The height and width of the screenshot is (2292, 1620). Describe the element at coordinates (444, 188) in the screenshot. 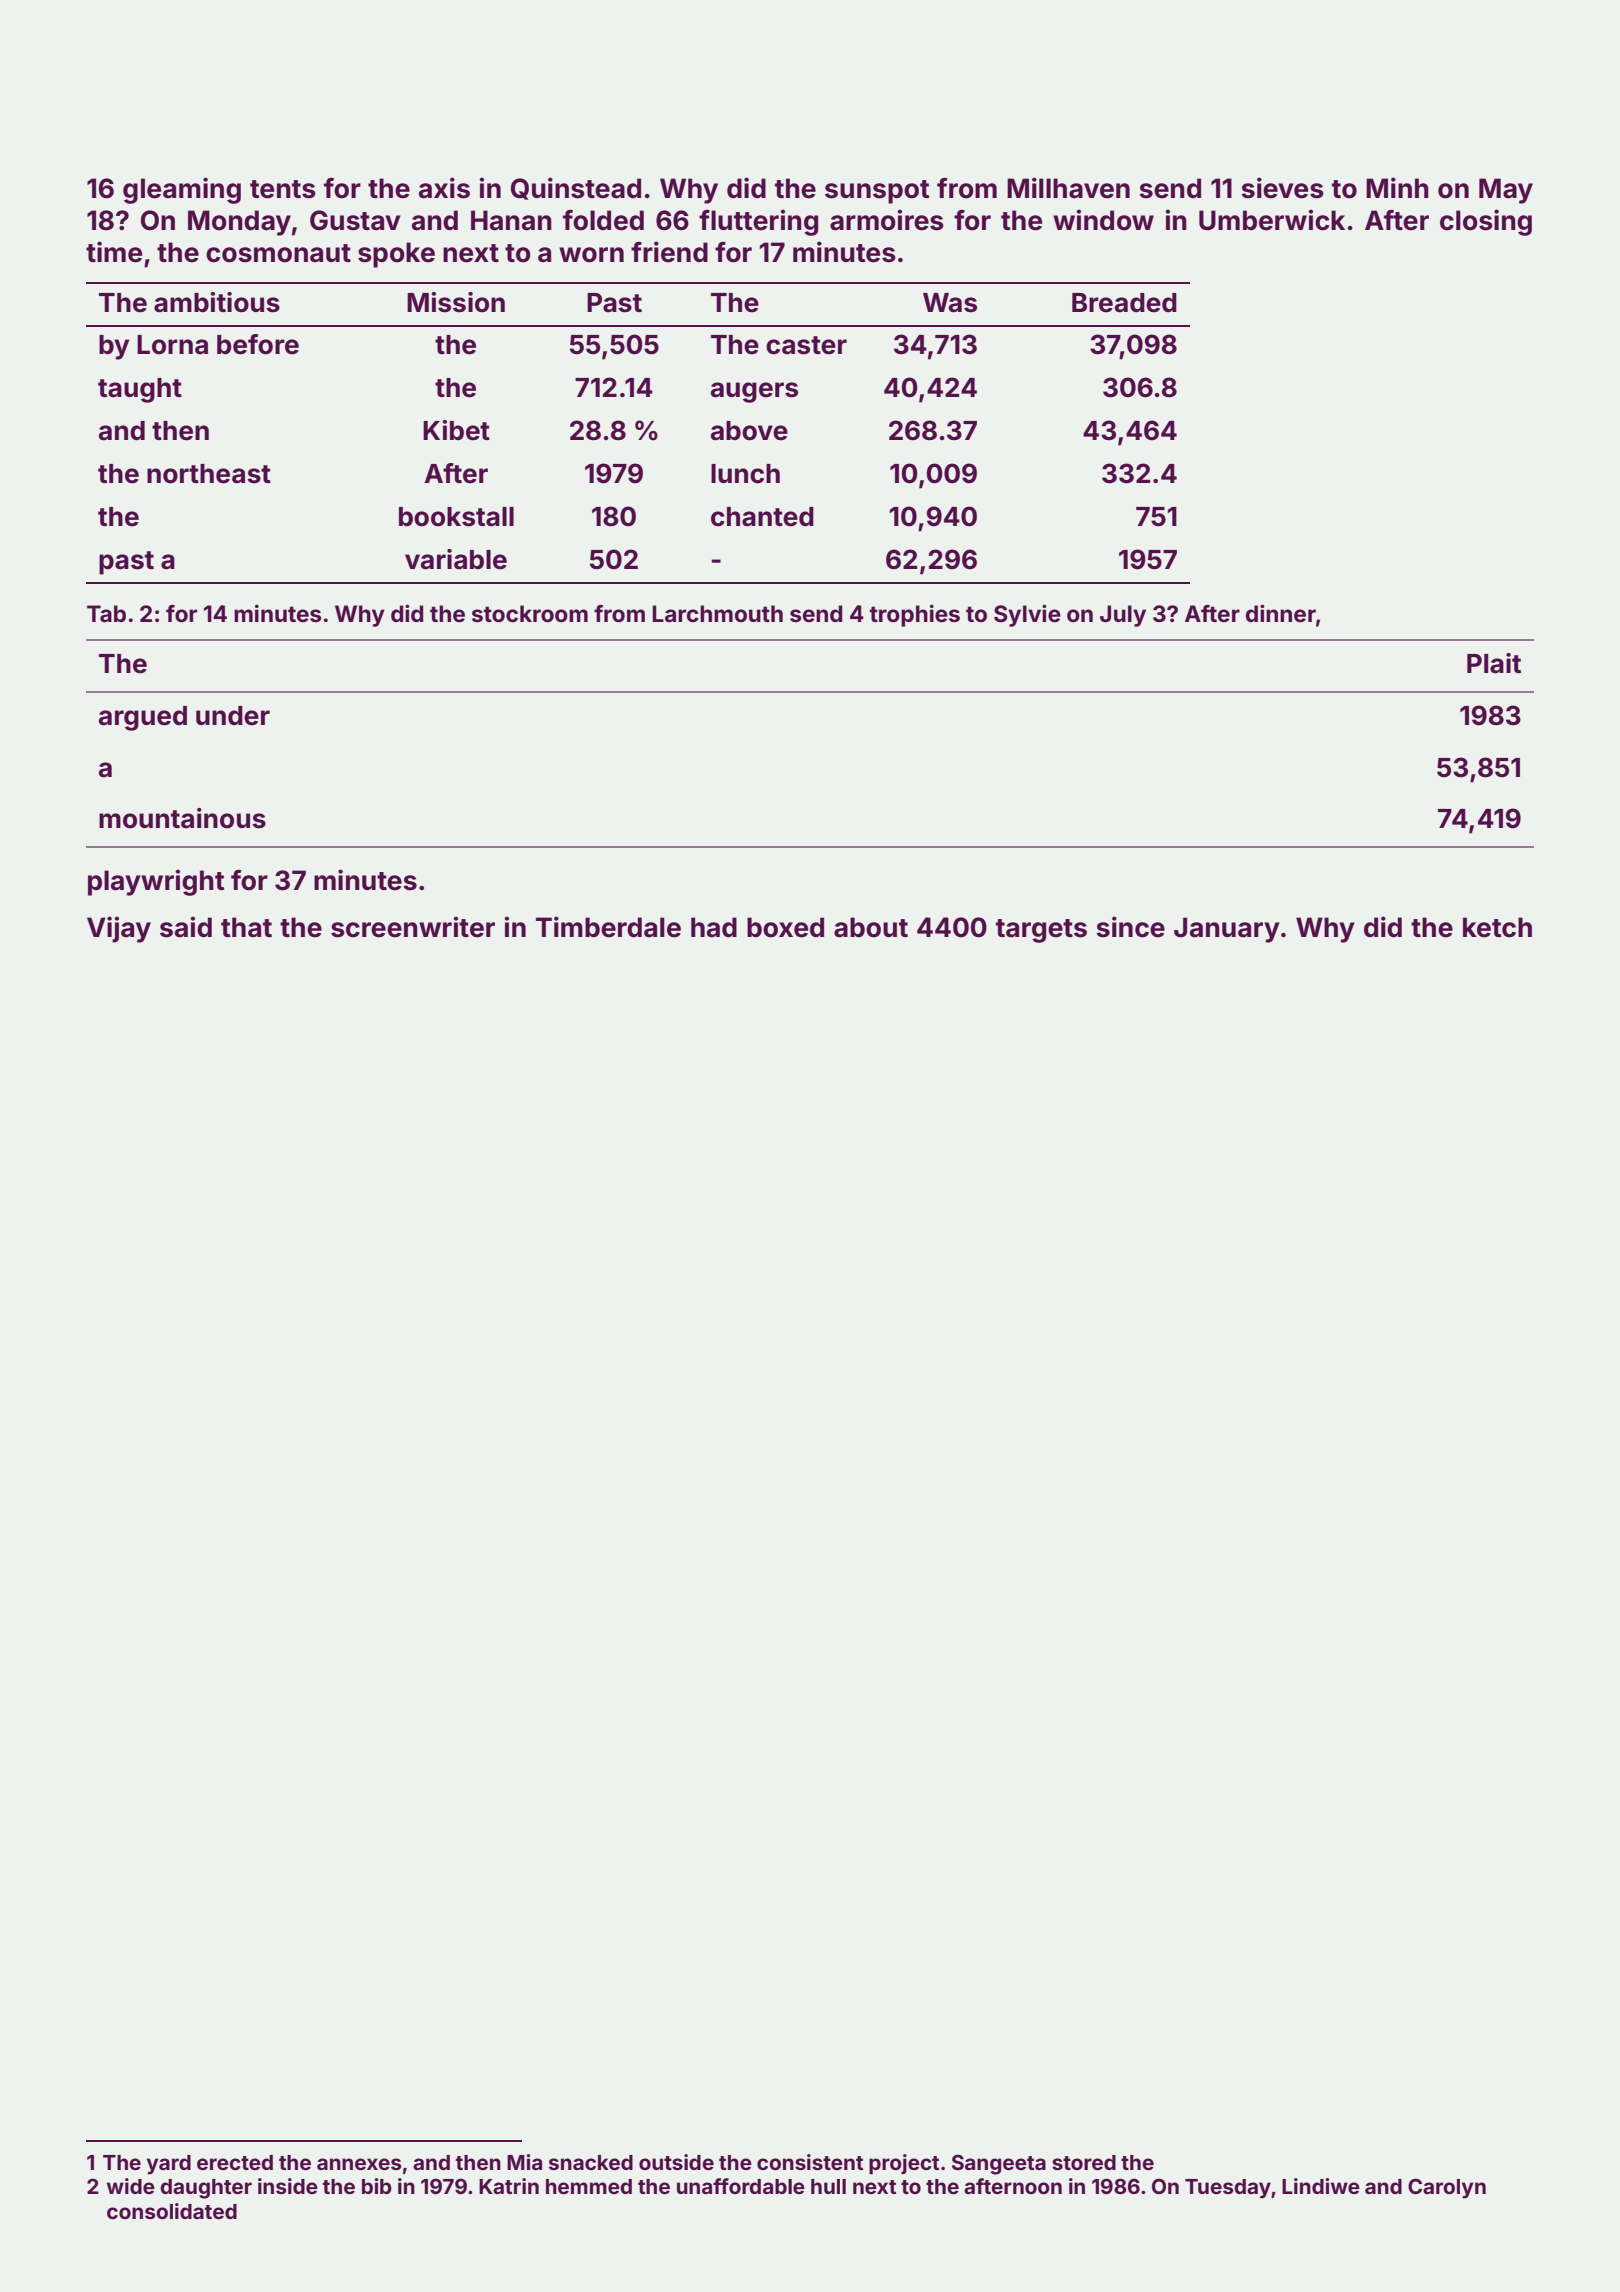

I see `axis` at that location.
